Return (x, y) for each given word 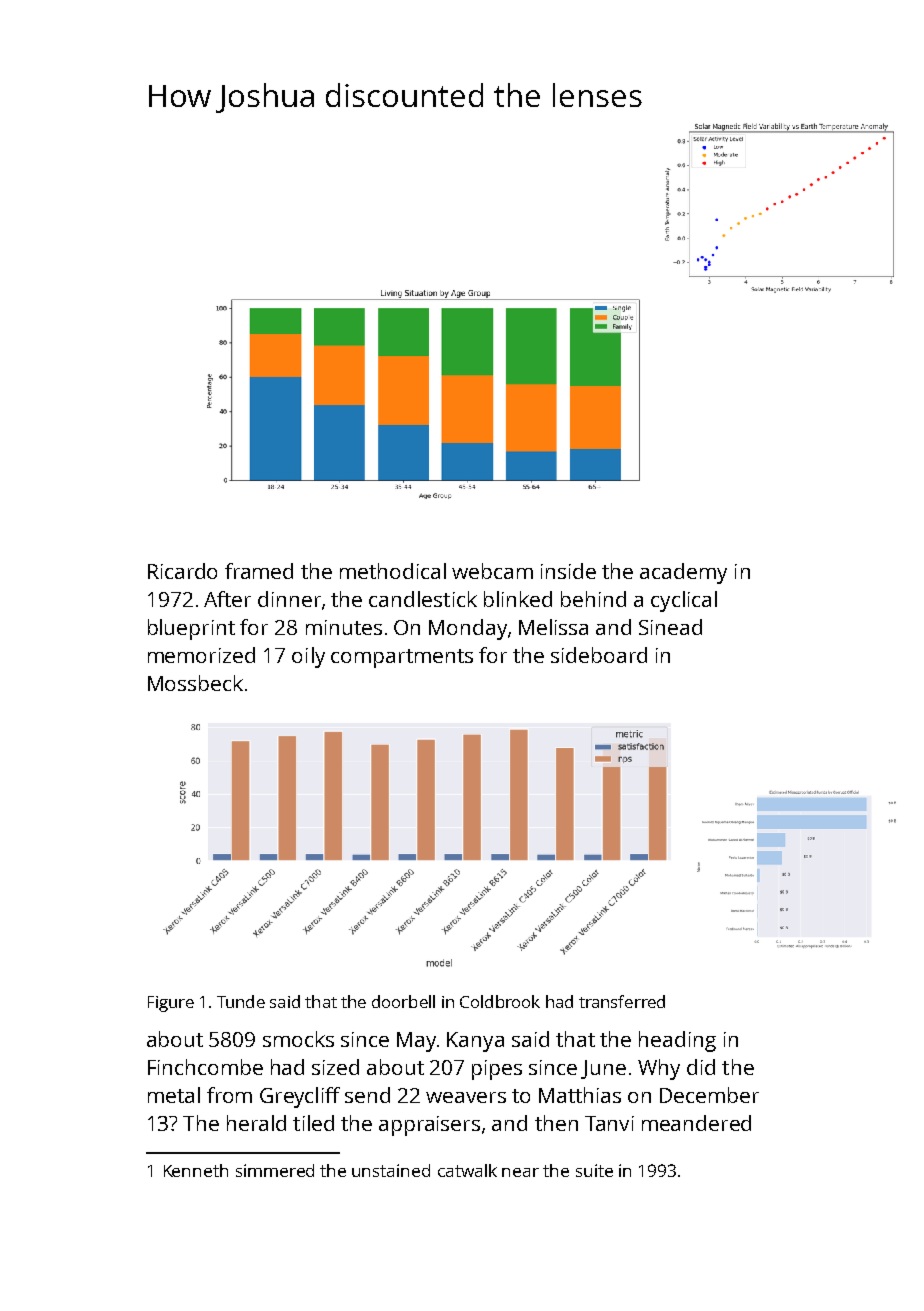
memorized (201, 655)
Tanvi (609, 1123)
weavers (466, 1097)
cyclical (684, 601)
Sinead (670, 627)
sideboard (599, 655)
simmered (275, 1170)
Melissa (553, 627)
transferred (622, 1001)
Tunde (241, 1001)
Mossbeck (195, 683)
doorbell (403, 1001)
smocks (298, 1039)
